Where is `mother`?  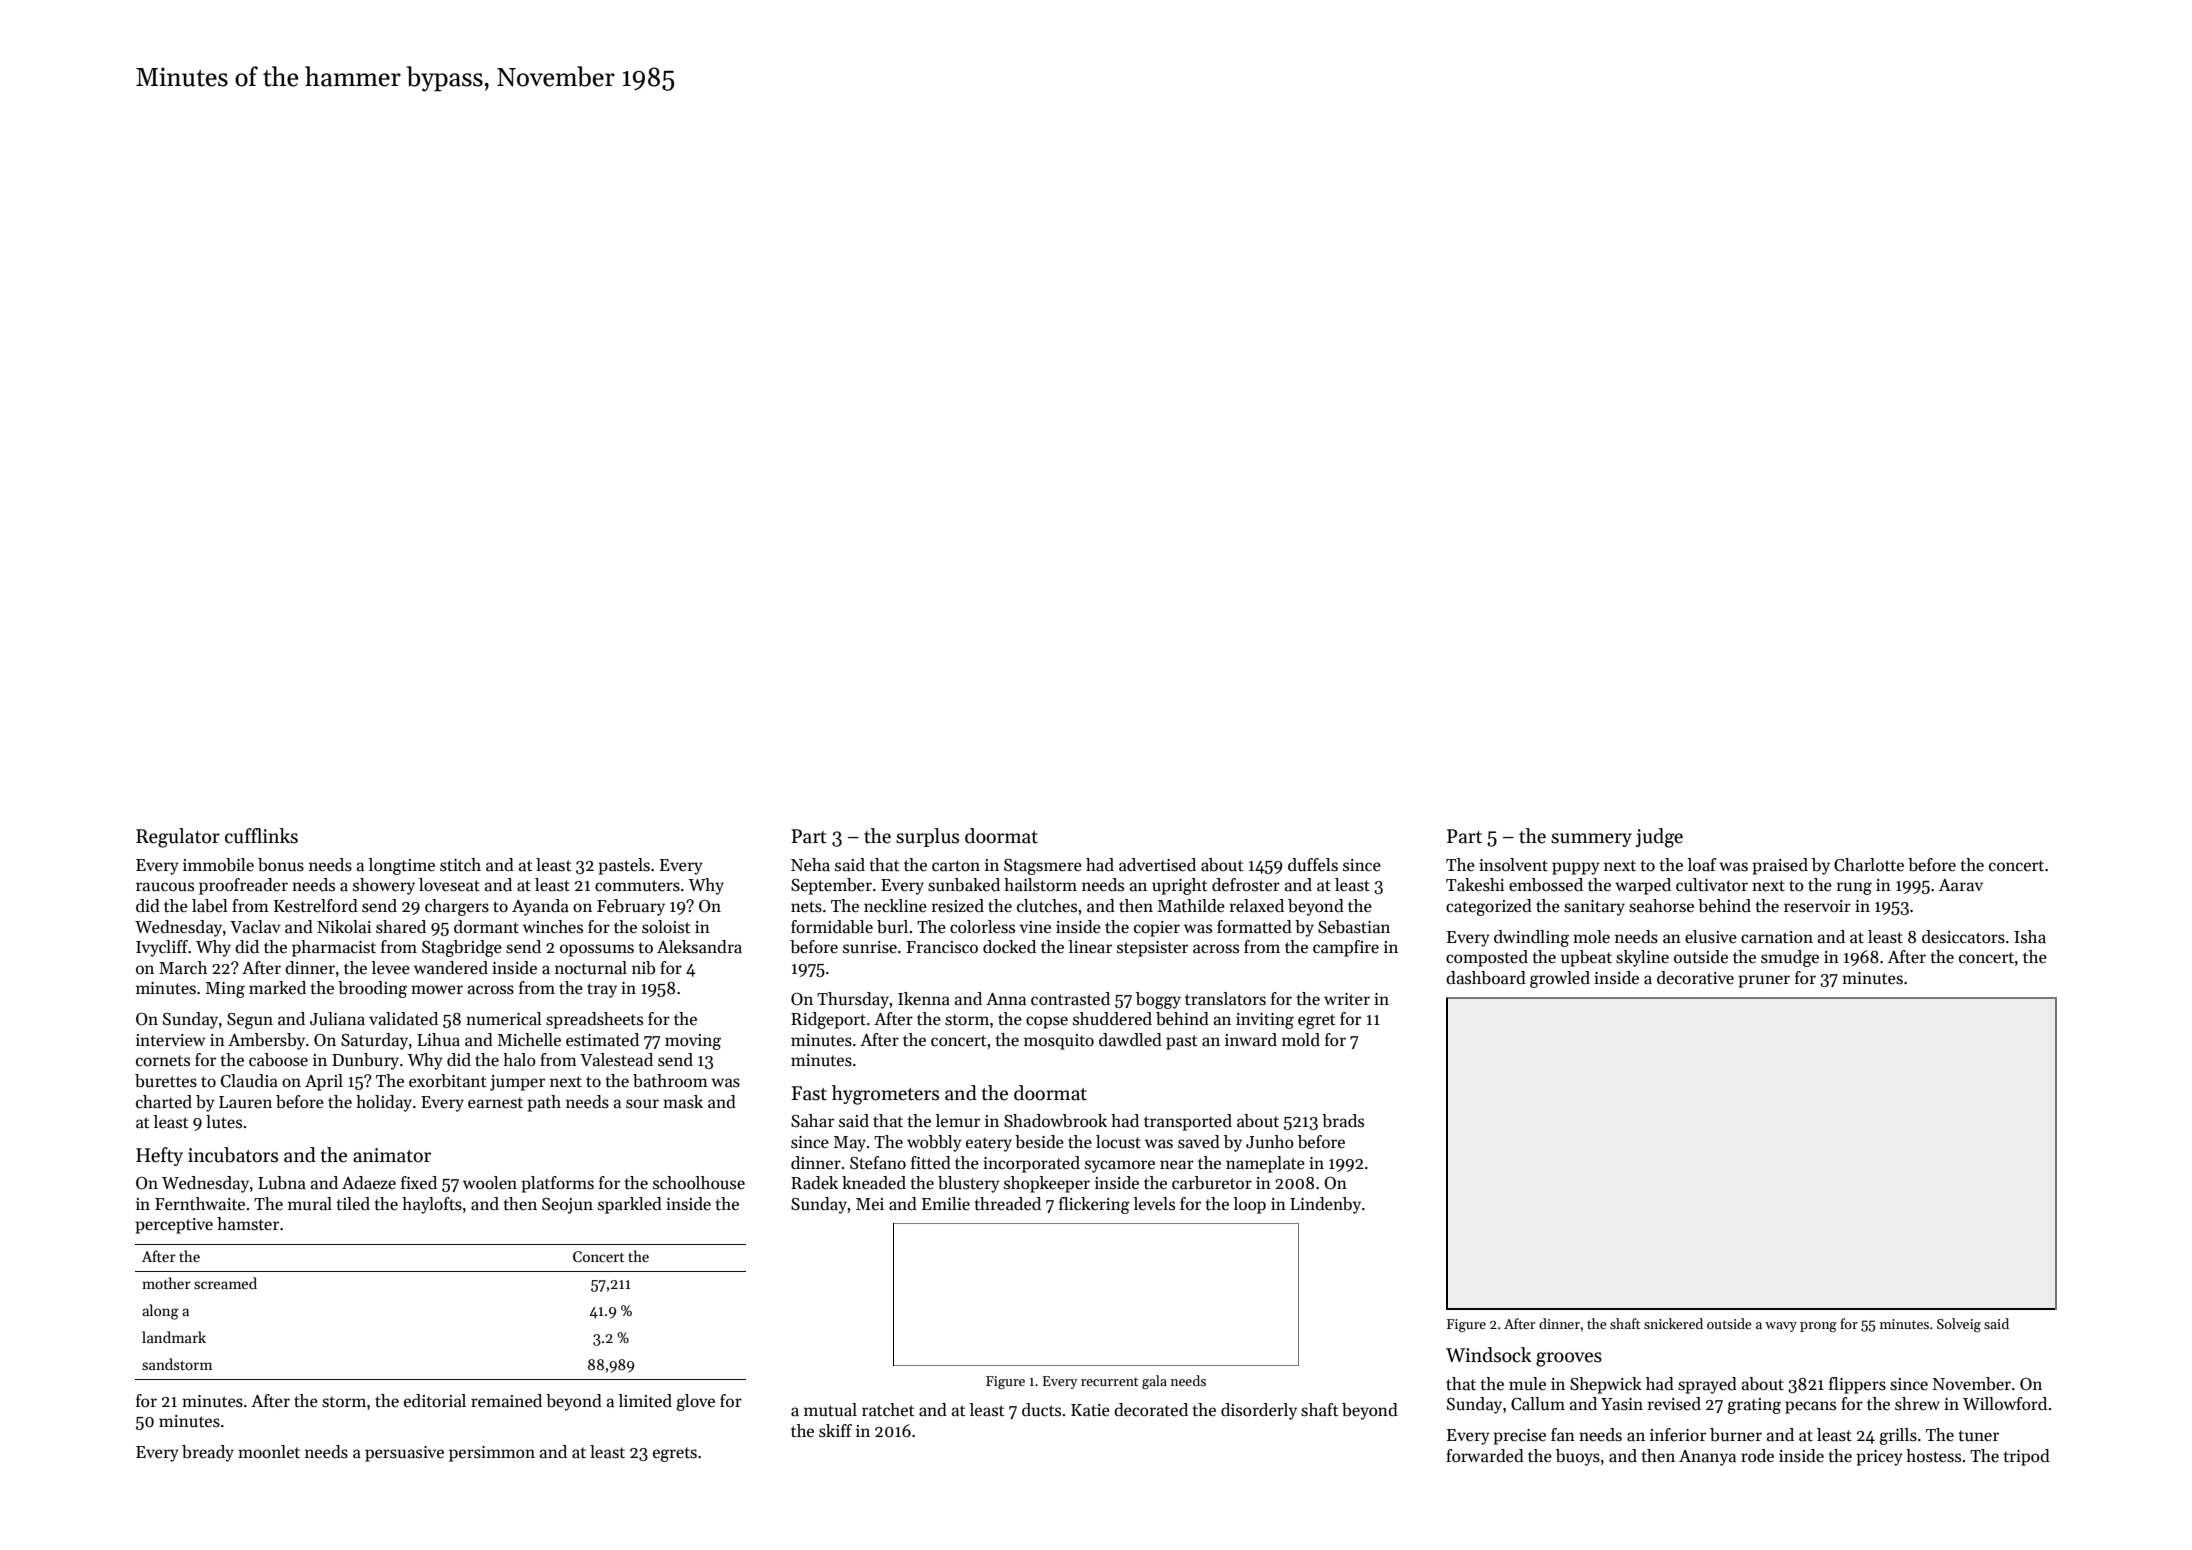 mother is located at coordinates (166, 1283).
